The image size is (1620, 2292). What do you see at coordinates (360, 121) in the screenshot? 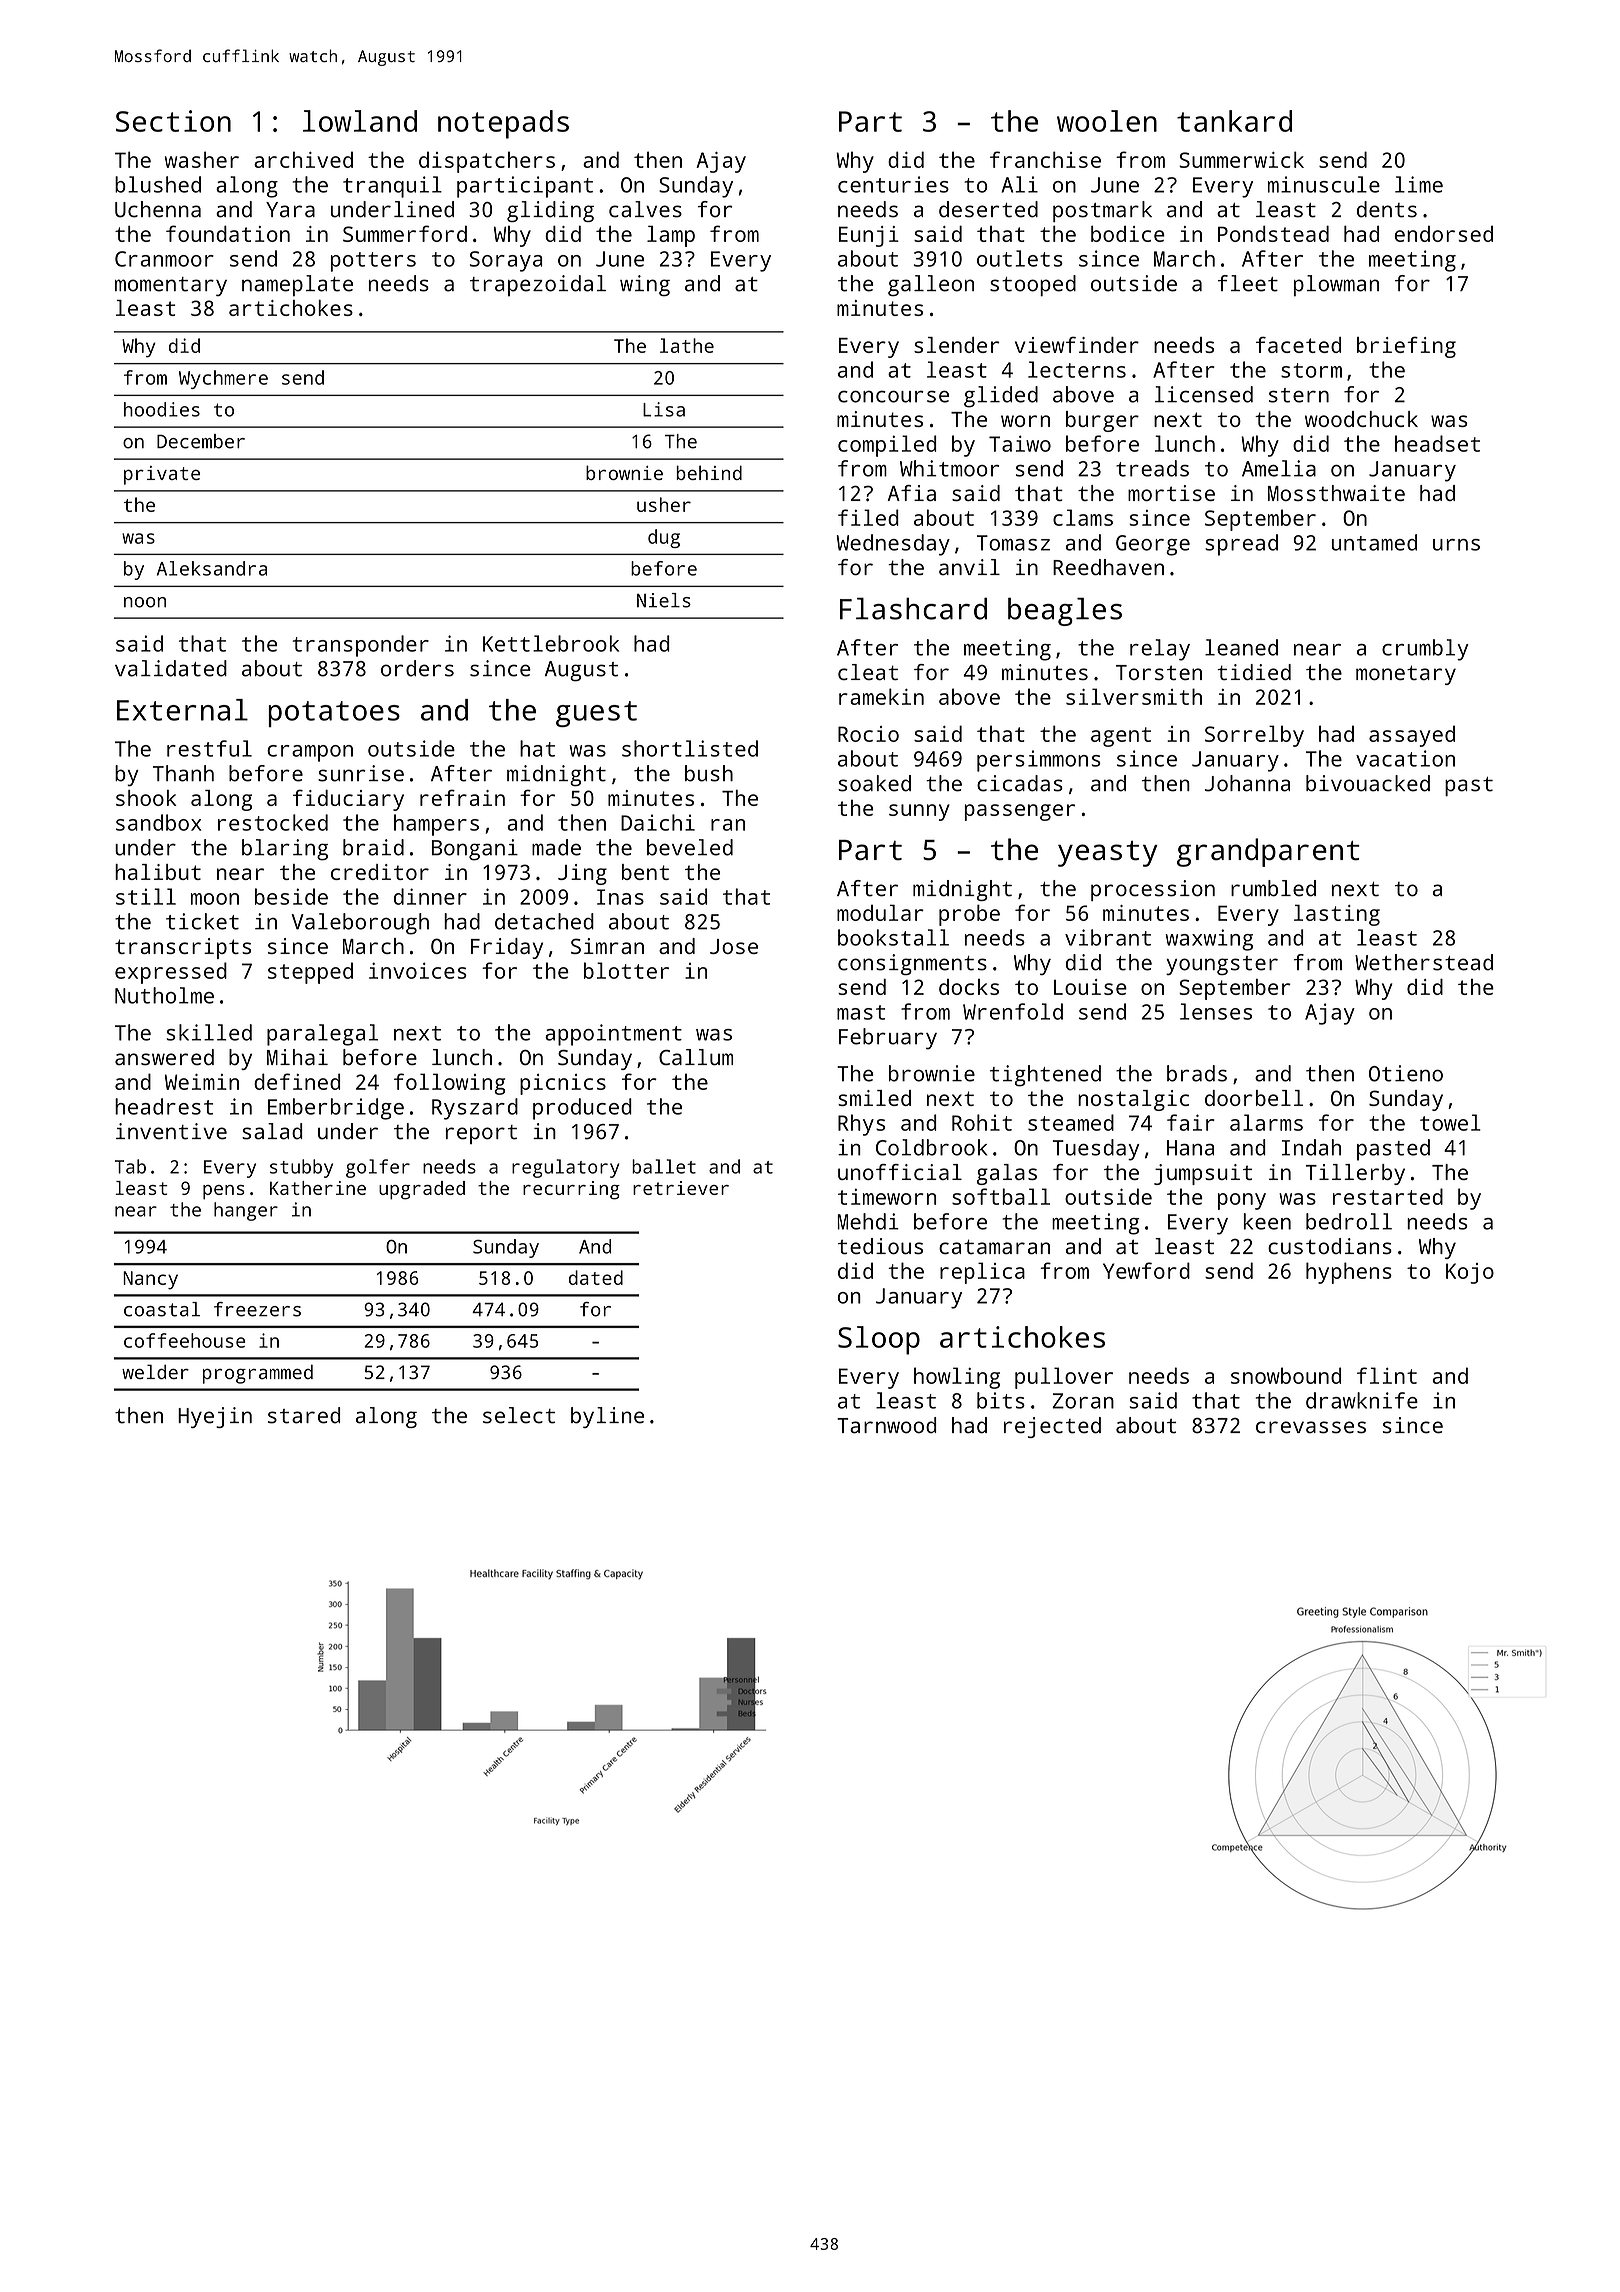
I see `lowland` at bounding box center [360, 121].
